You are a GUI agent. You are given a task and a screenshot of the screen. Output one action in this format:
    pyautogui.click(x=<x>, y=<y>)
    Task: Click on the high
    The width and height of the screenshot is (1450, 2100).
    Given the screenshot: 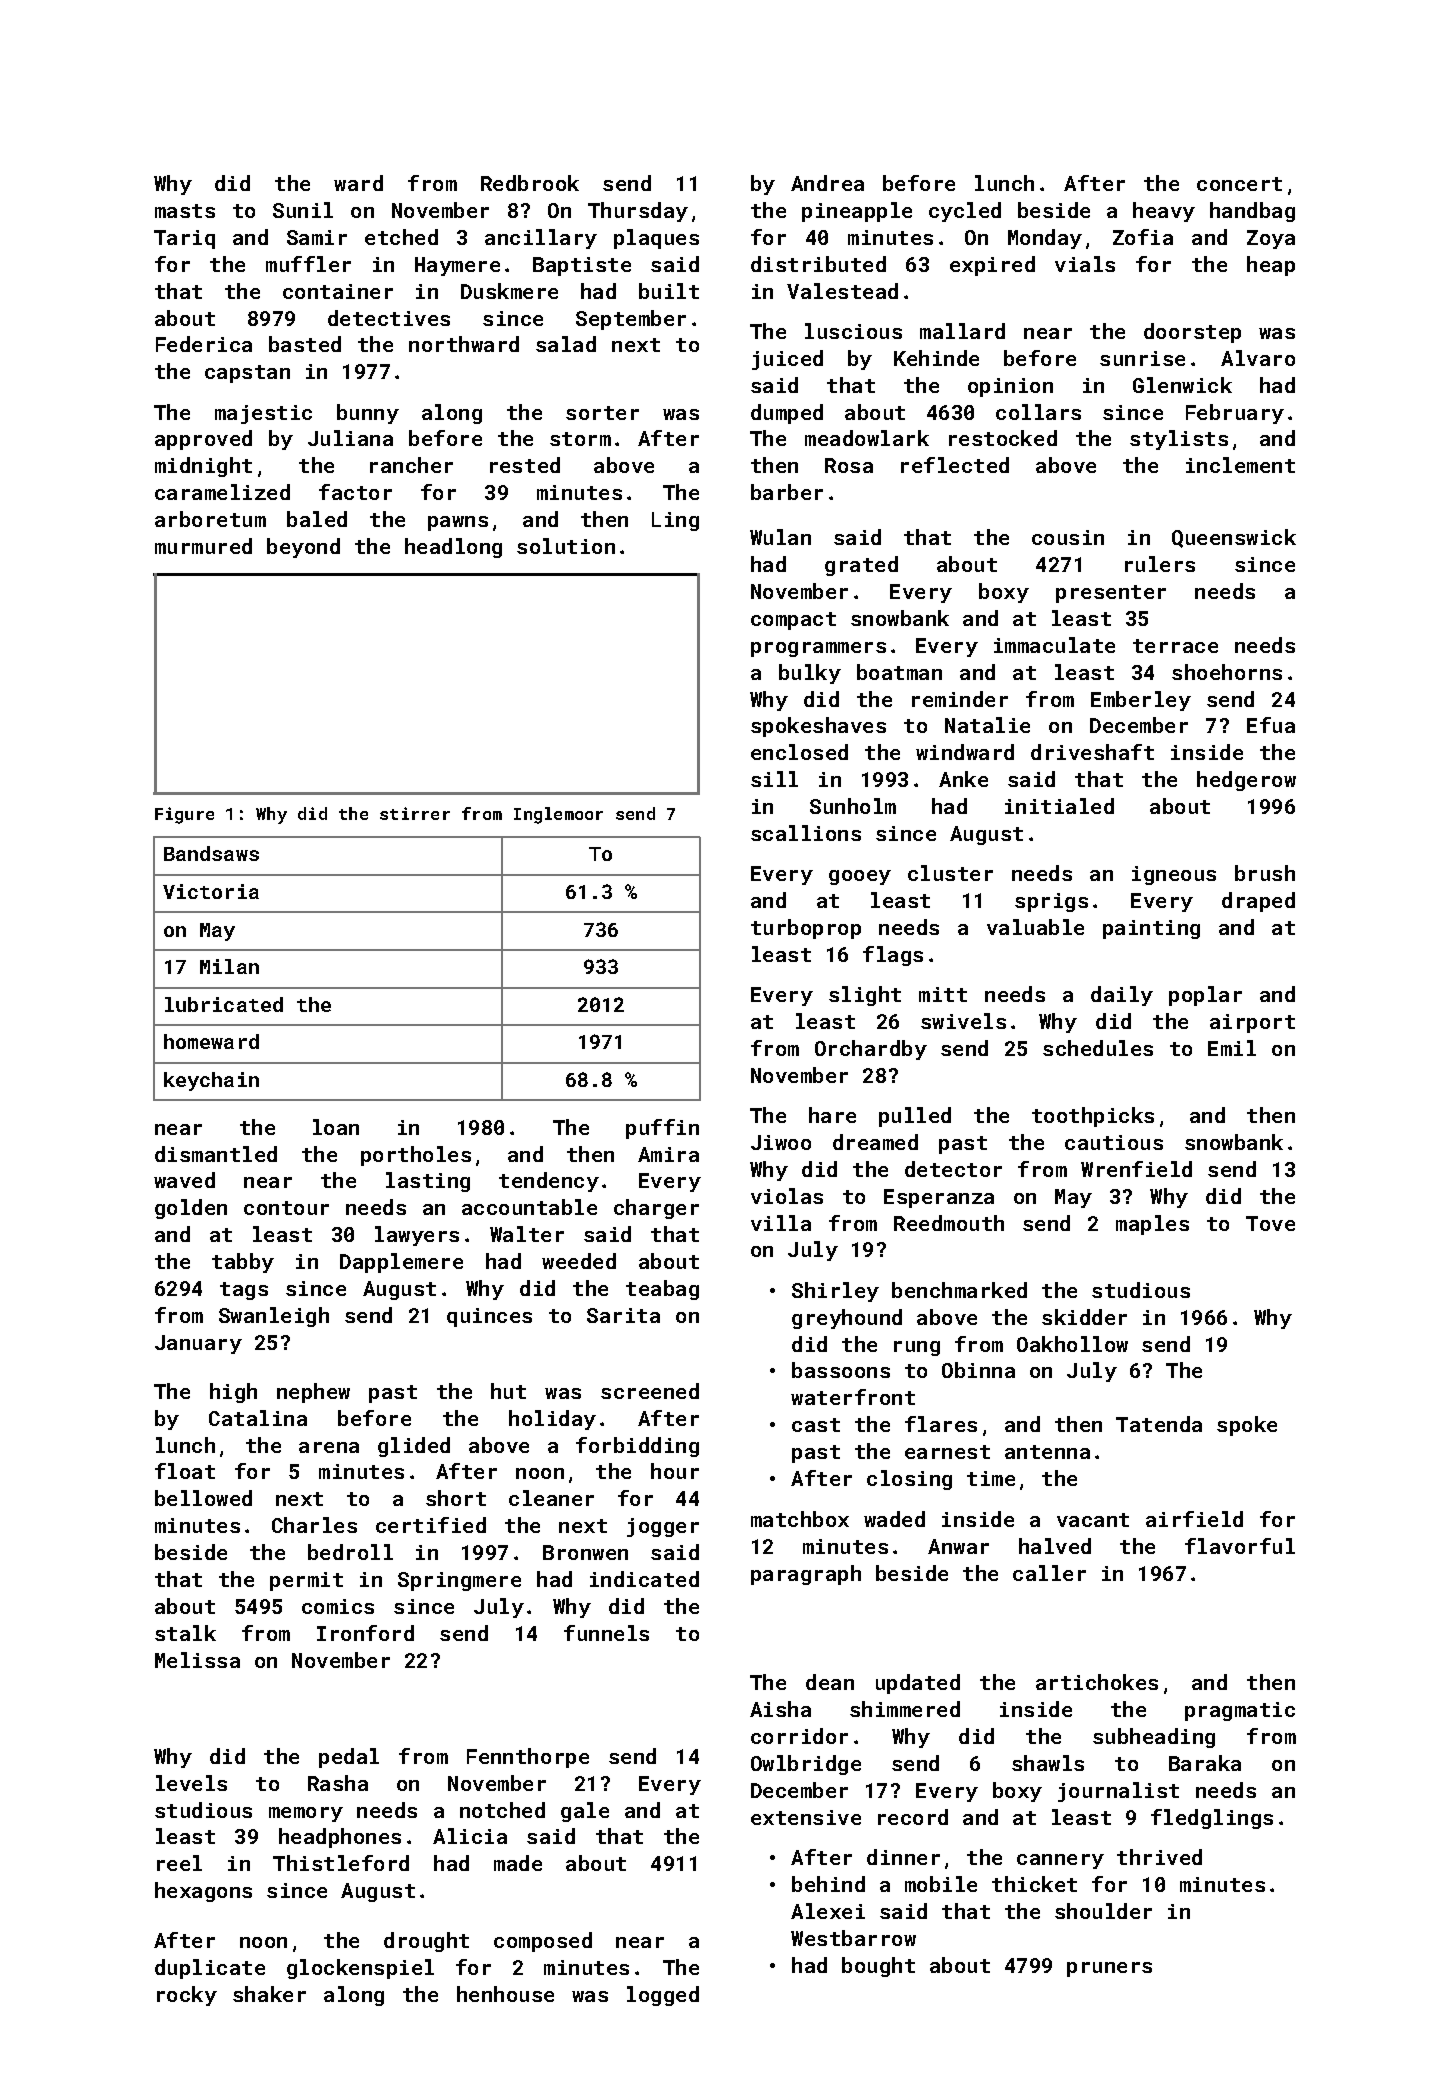 What is the action you would take?
    pyautogui.click(x=233, y=1393)
